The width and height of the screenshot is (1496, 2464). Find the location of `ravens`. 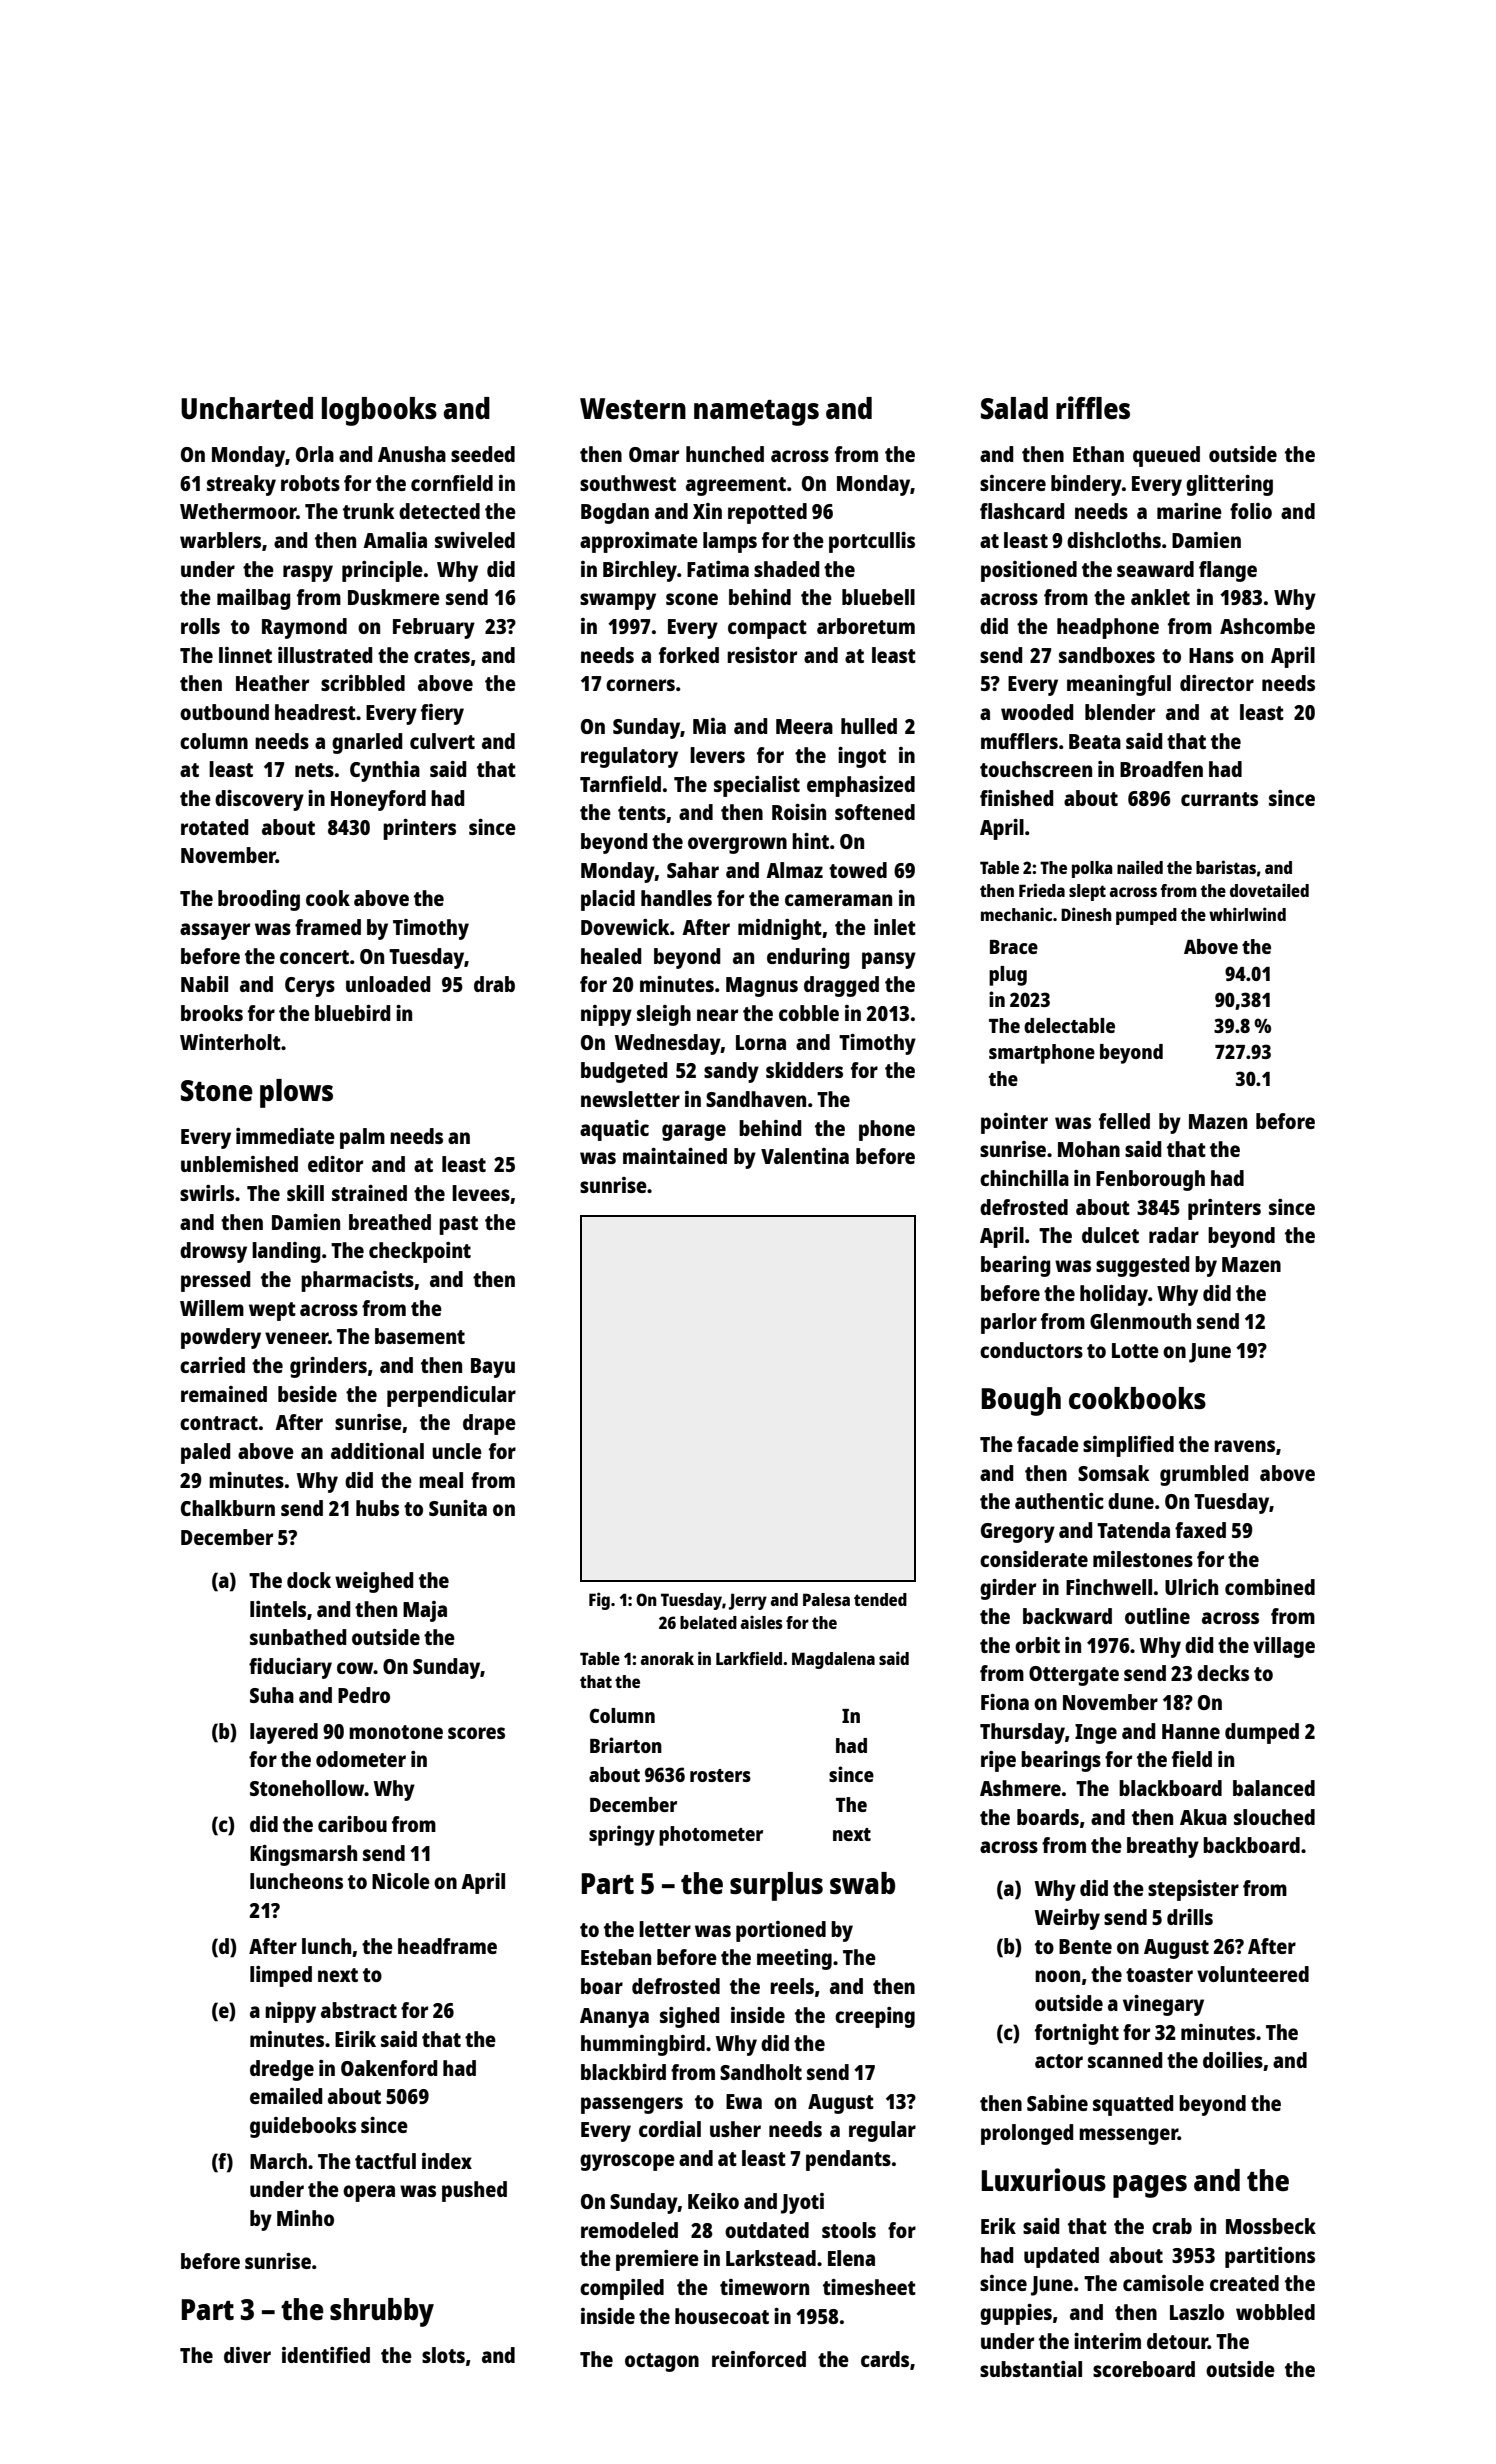

ravens is located at coordinates (1244, 1446).
